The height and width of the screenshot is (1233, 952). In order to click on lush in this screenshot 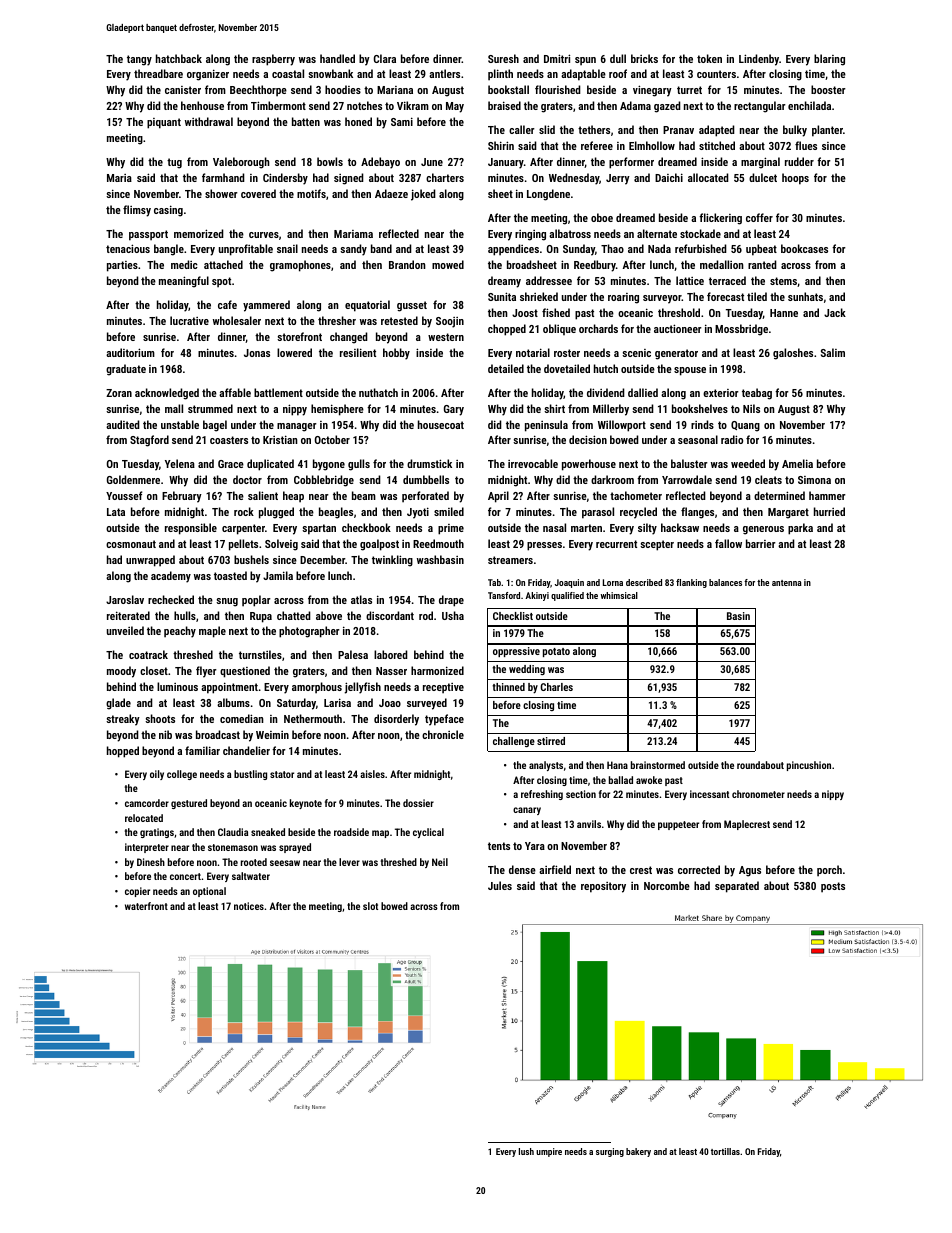, I will do `click(526, 1151)`.
